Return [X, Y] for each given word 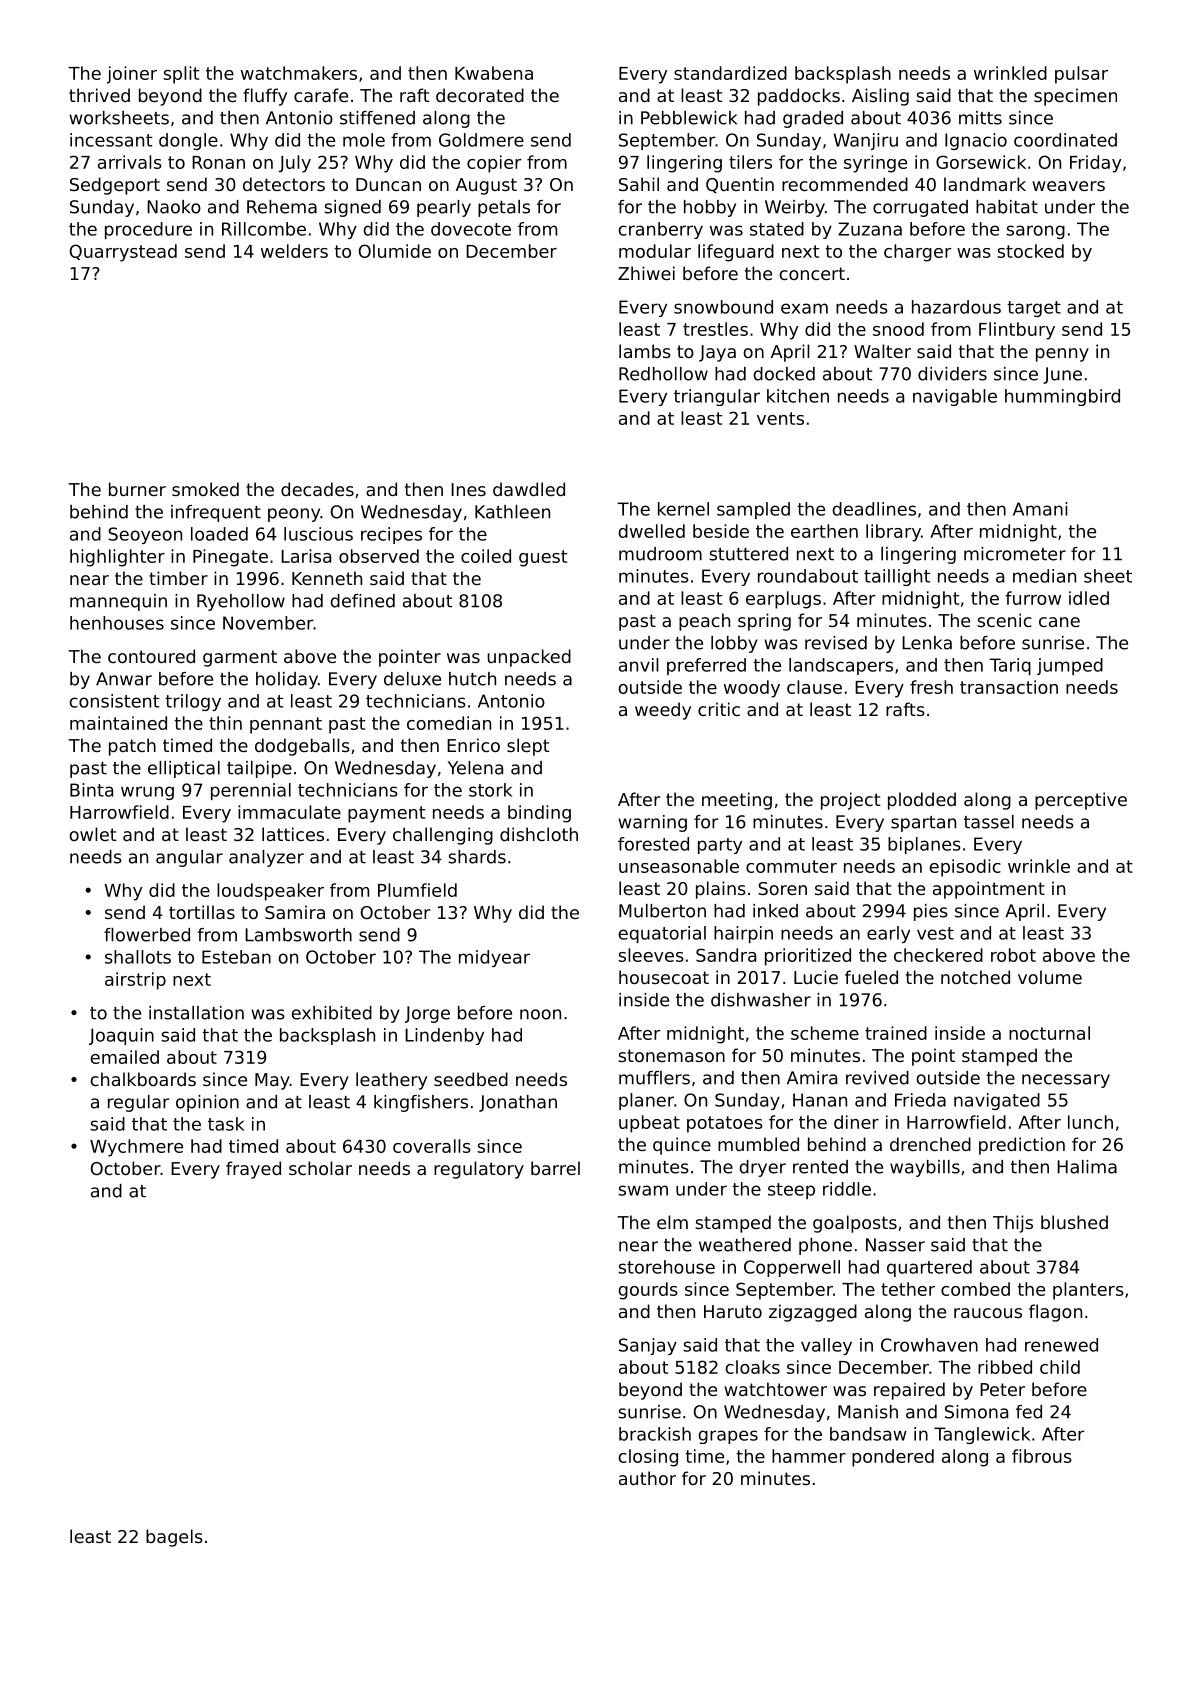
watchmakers [299, 73]
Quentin [740, 185]
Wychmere [136, 1148]
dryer [762, 1168]
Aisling [880, 97]
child [1060, 1367]
